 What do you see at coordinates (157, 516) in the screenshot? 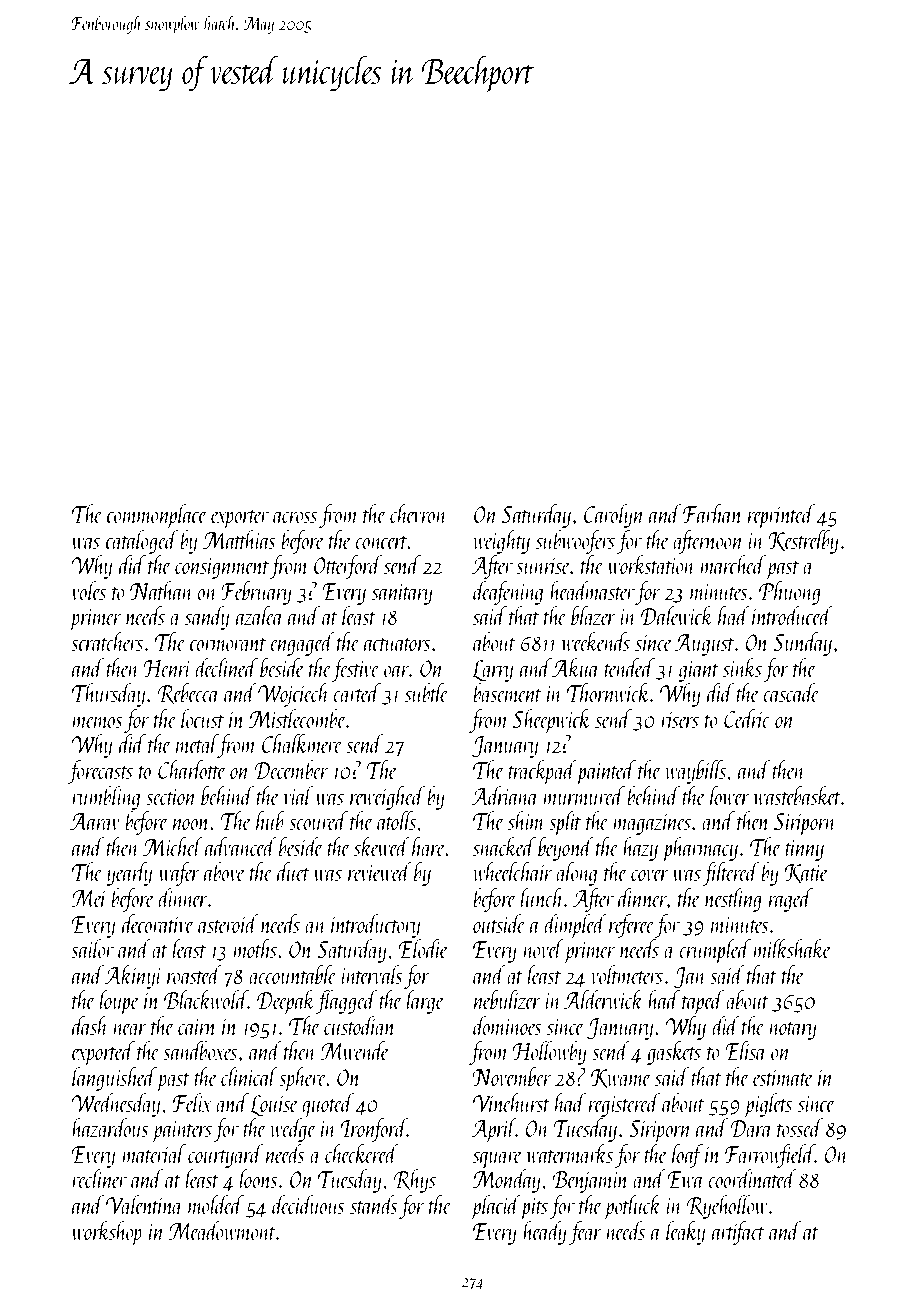
I see `commonplace` at bounding box center [157, 516].
